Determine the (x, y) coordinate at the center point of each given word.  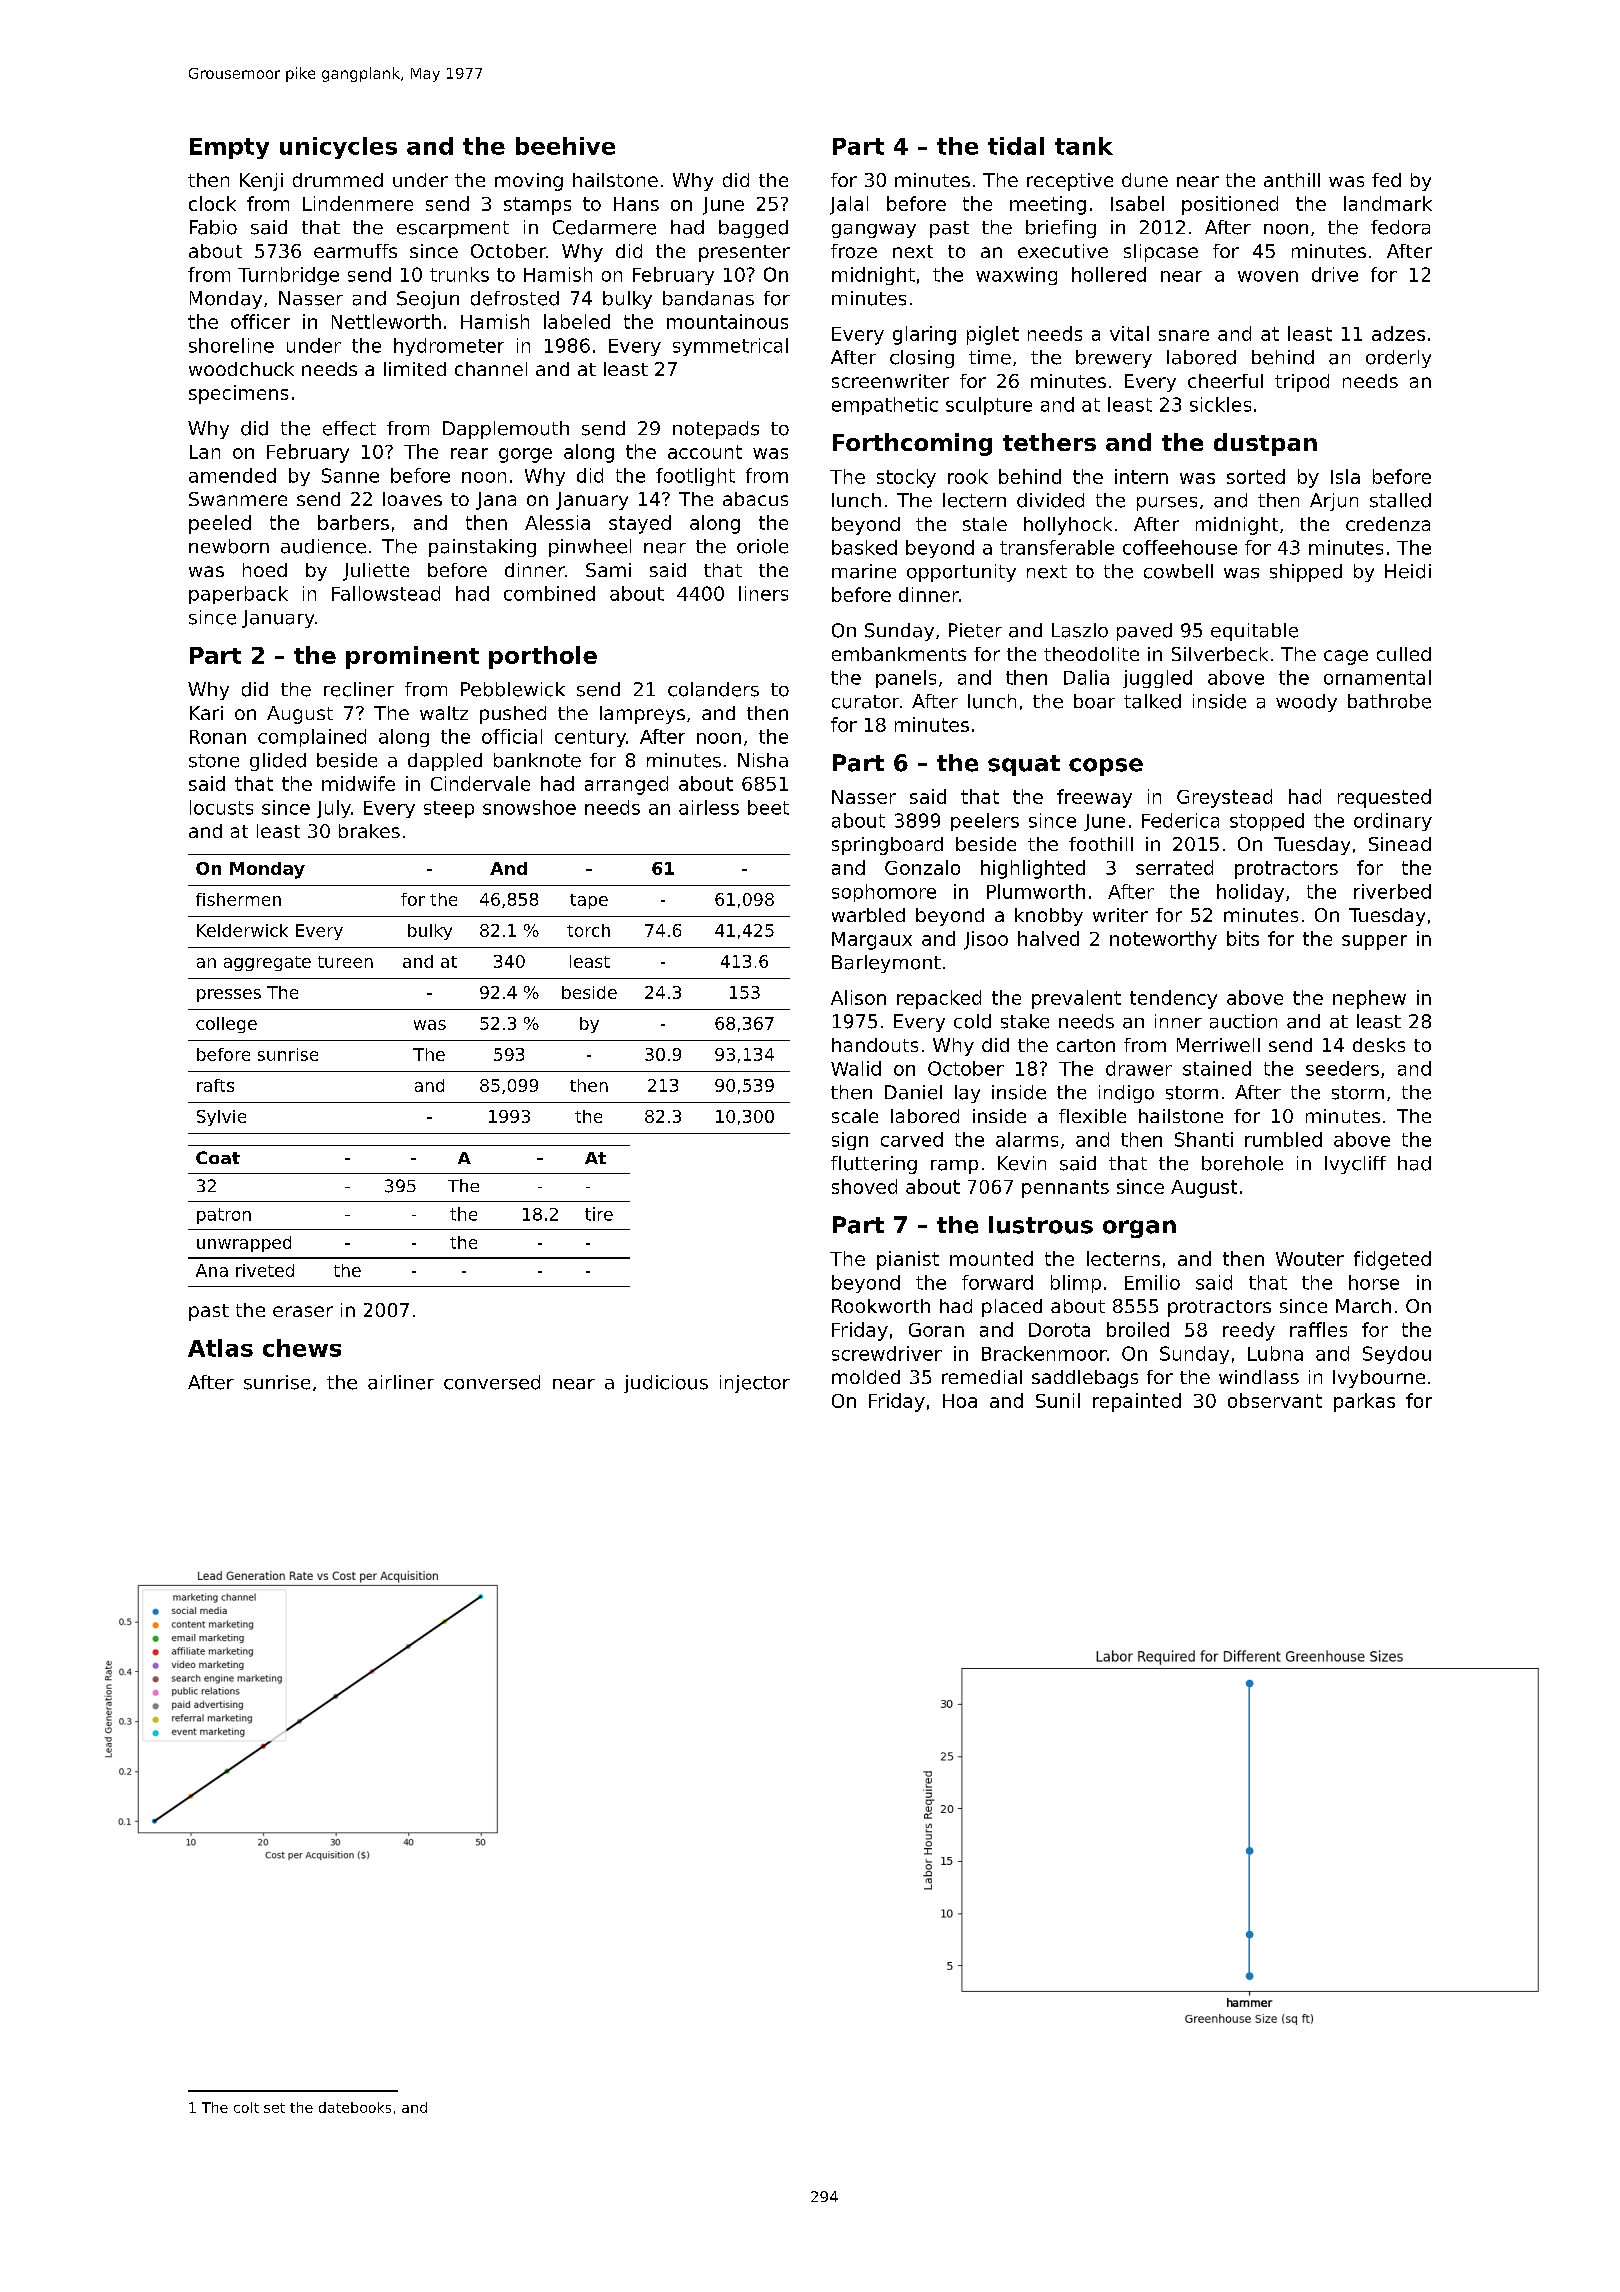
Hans (636, 204)
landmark (1388, 203)
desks (1379, 1045)
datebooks (355, 2107)
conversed (492, 1382)
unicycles (338, 148)
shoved (864, 1186)
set (274, 2108)
